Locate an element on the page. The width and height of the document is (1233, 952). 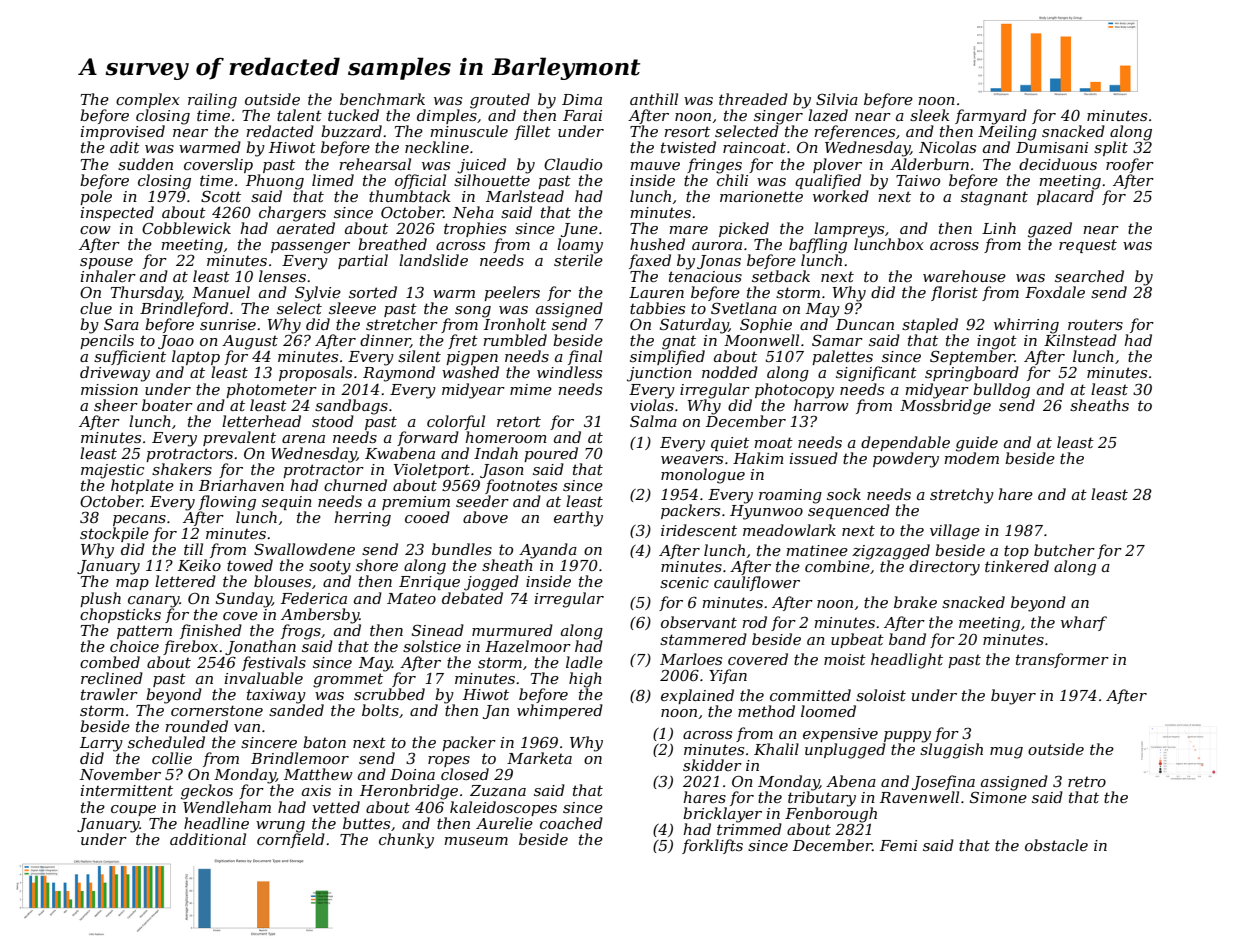
wharf is located at coordinates (1084, 623).
